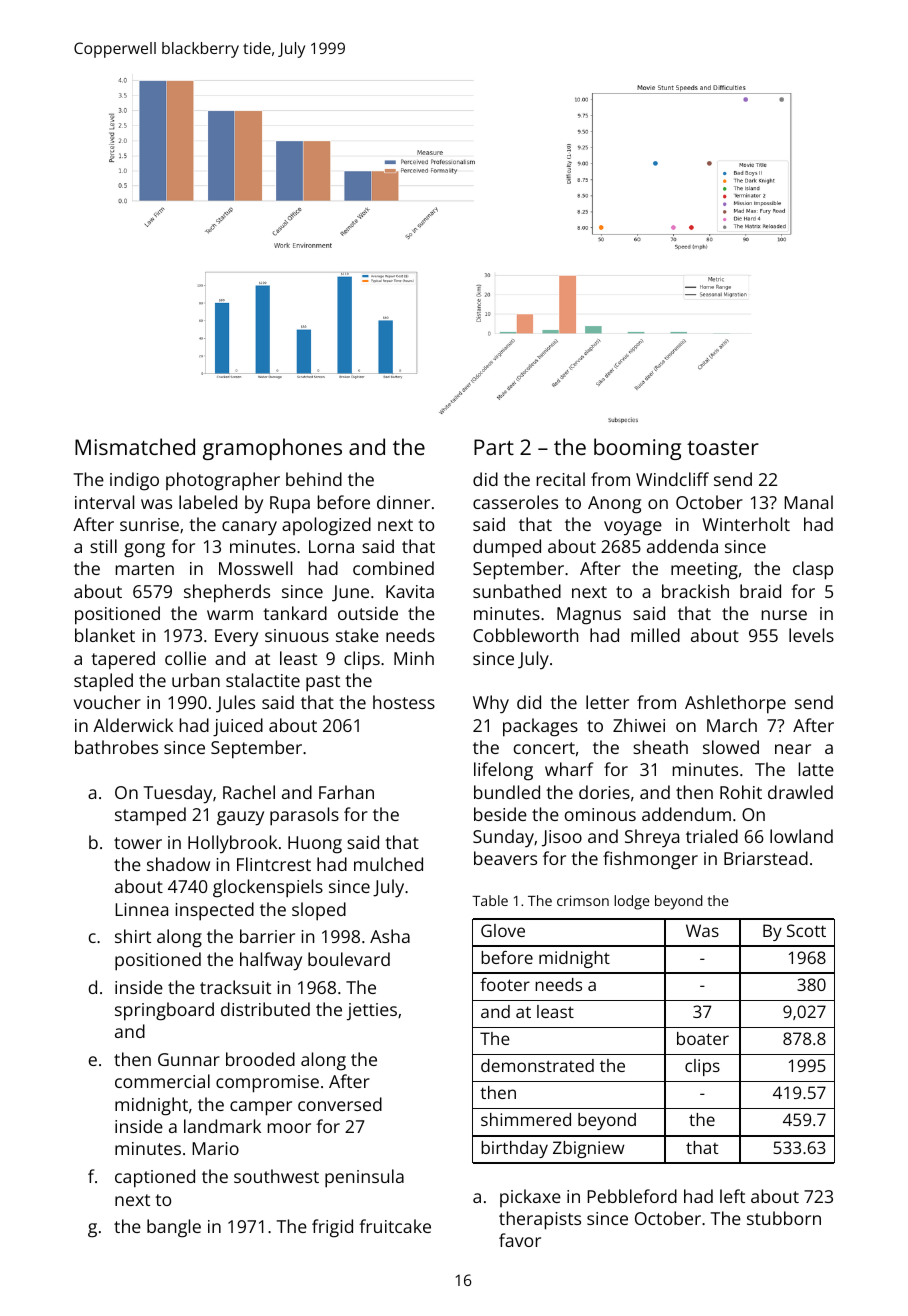 The image size is (908, 1316). I want to click on hostess, so click(404, 702).
